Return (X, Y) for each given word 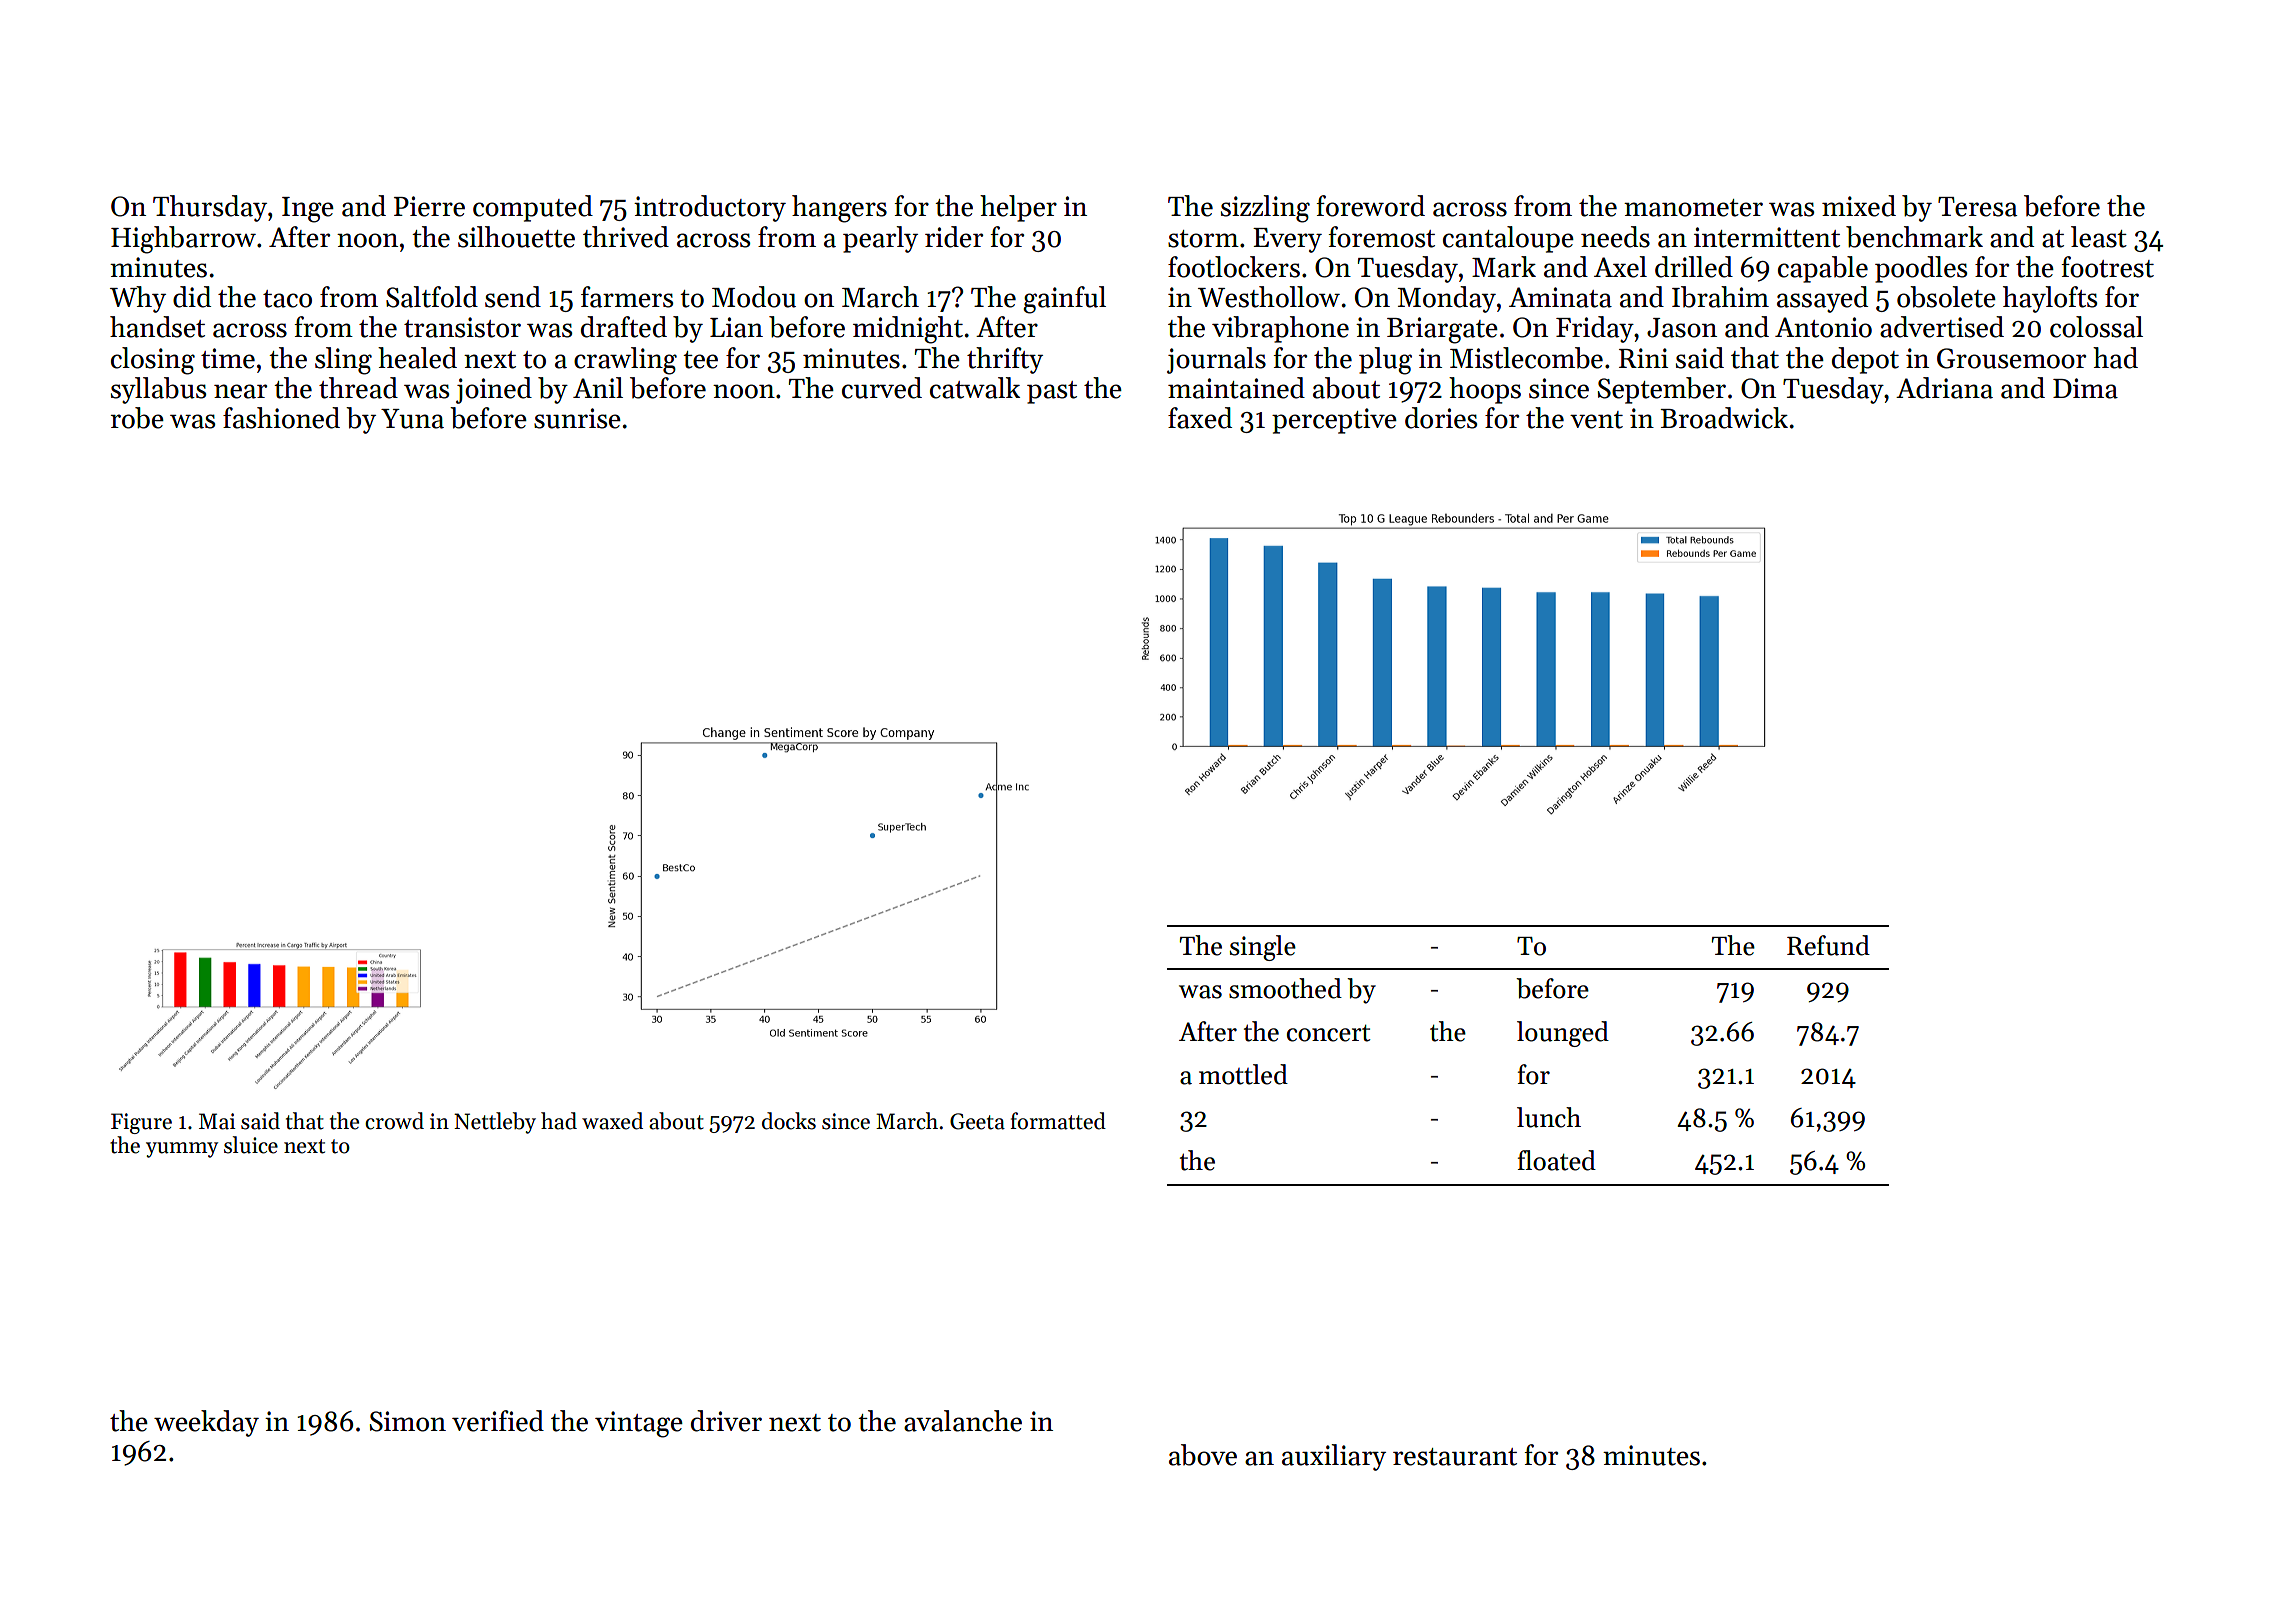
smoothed (1285, 988)
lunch (1549, 1117)
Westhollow (1269, 297)
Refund (1828, 945)
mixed (1859, 206)
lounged (1563, 1034)
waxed (612, 1121)
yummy (182, 1150)
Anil (598, 387)
